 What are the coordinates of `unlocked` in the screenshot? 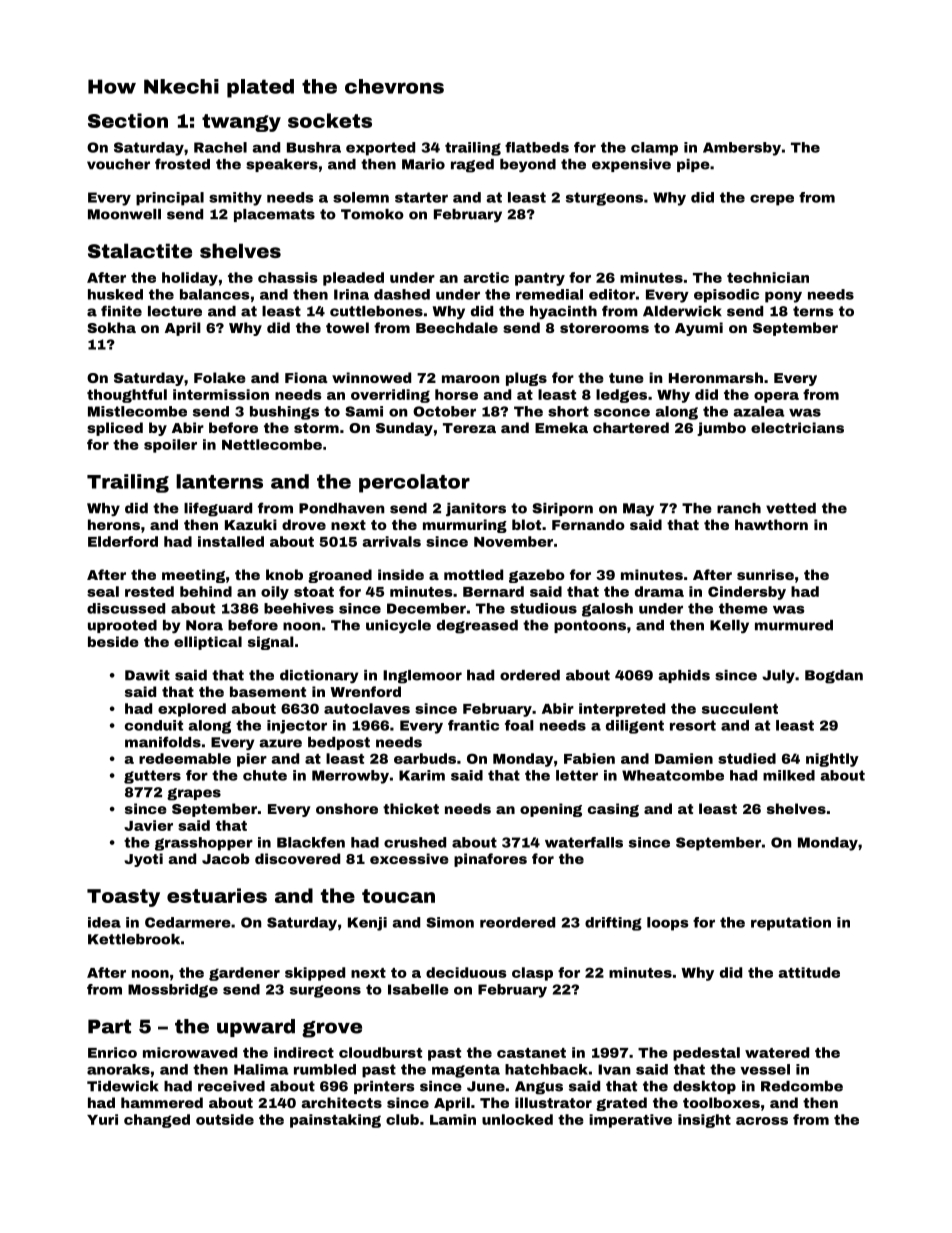 It's located at (517, 1119).
